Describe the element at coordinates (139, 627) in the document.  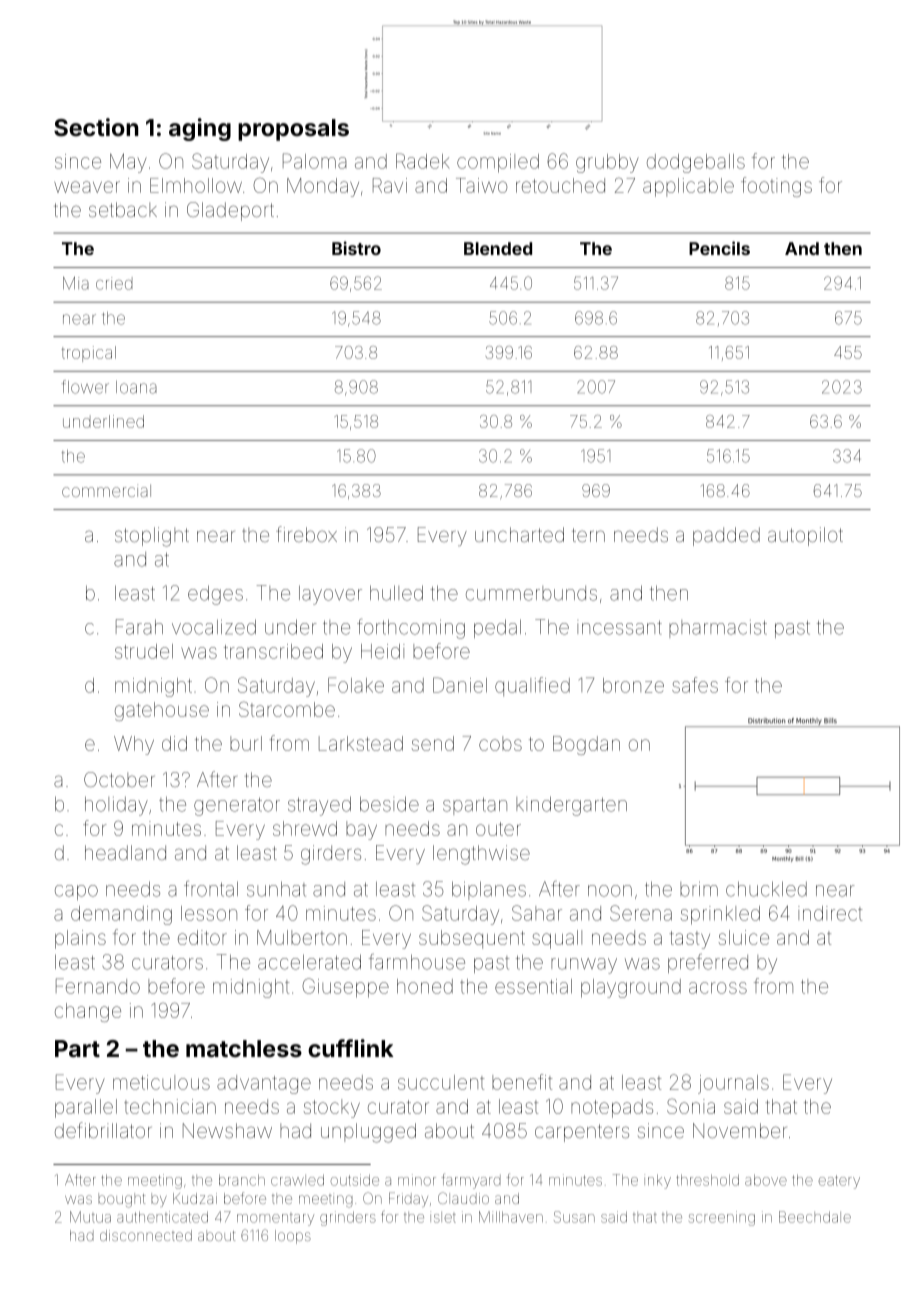
I see `Farah` at that location.
